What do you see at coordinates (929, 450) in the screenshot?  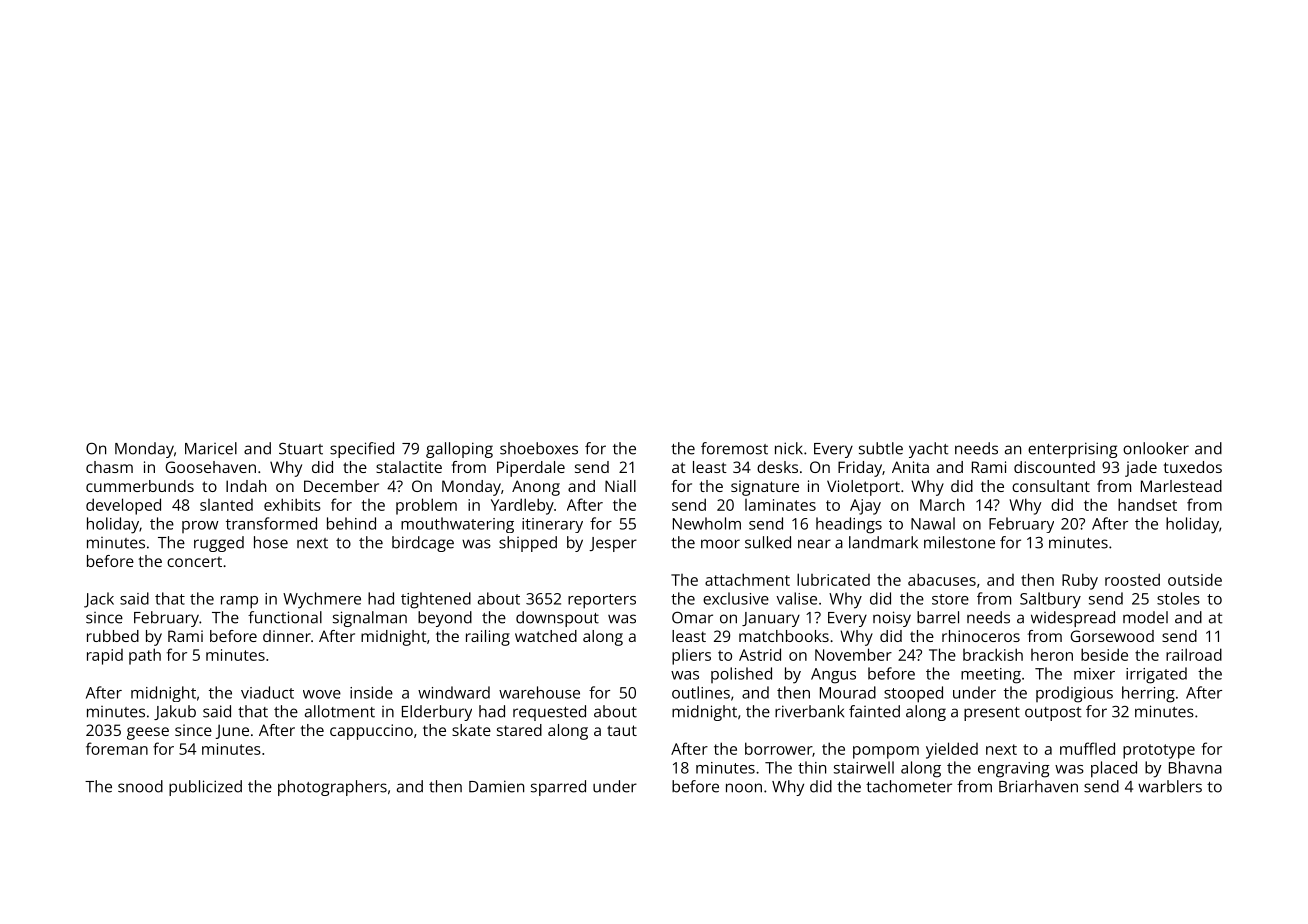 I see `yacht` at bounding box center [929, 450].
